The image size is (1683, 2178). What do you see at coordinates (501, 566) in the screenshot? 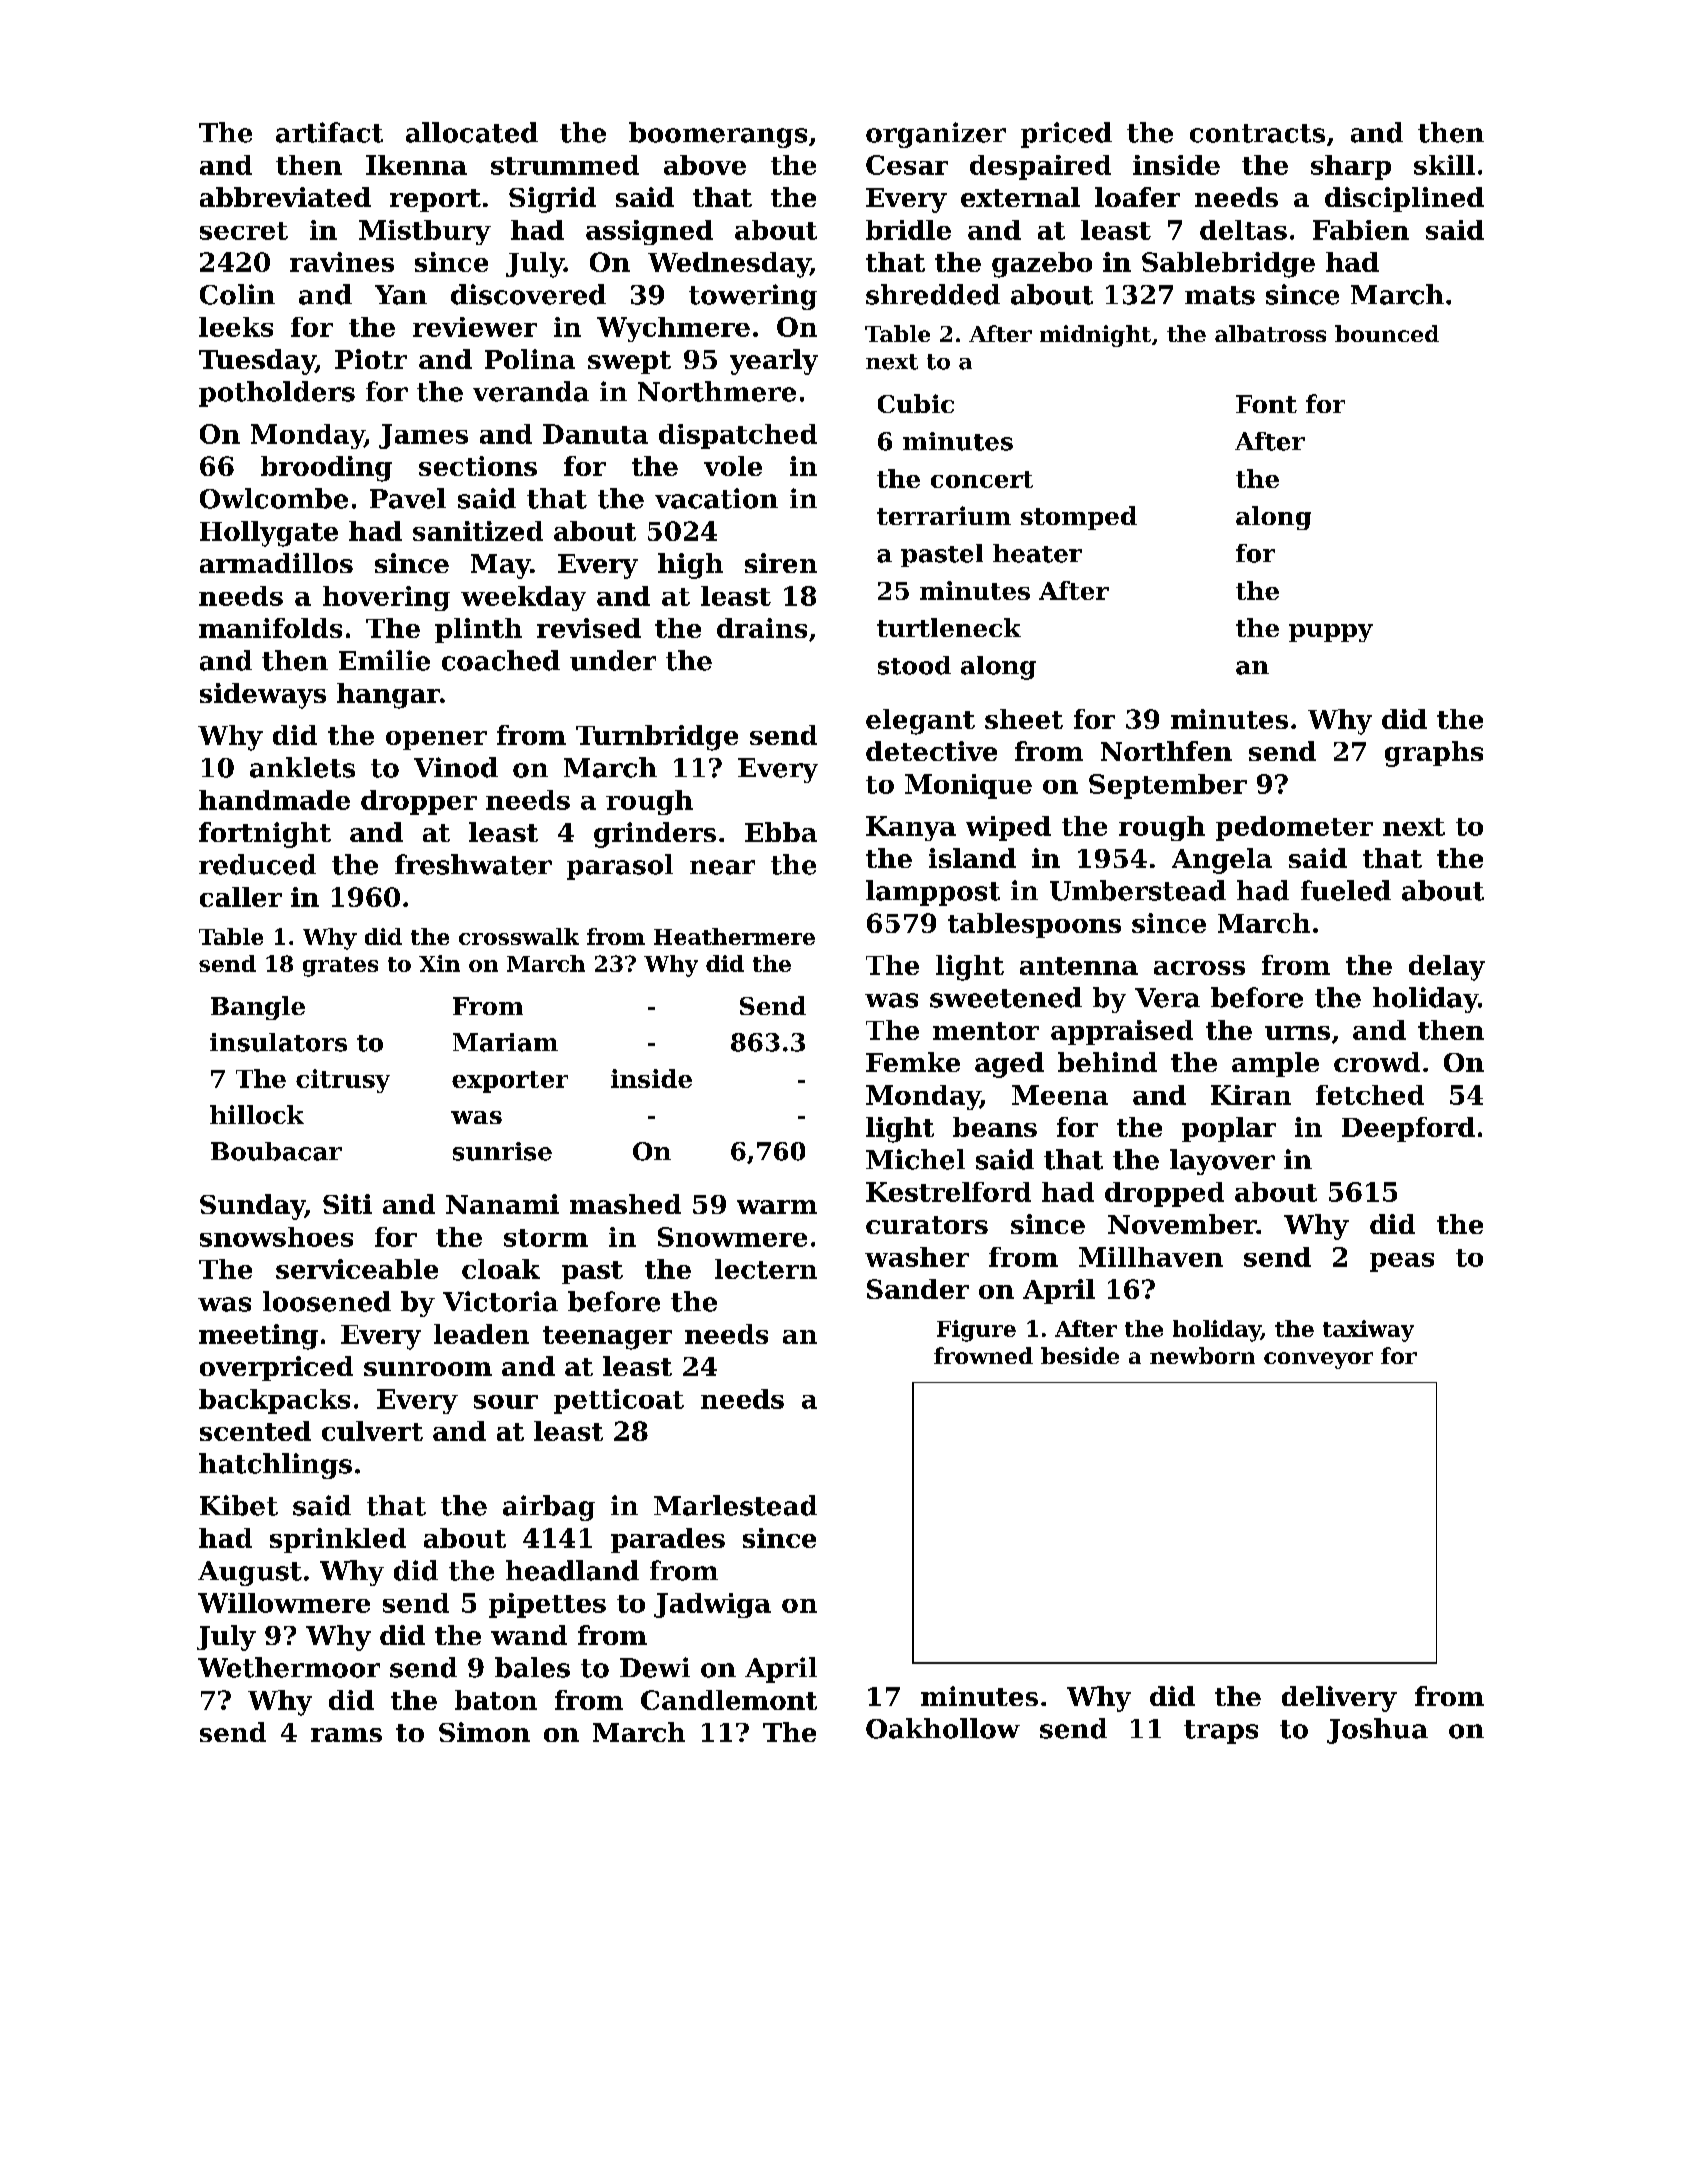
I see `May` at bounding box center [501, 566].
